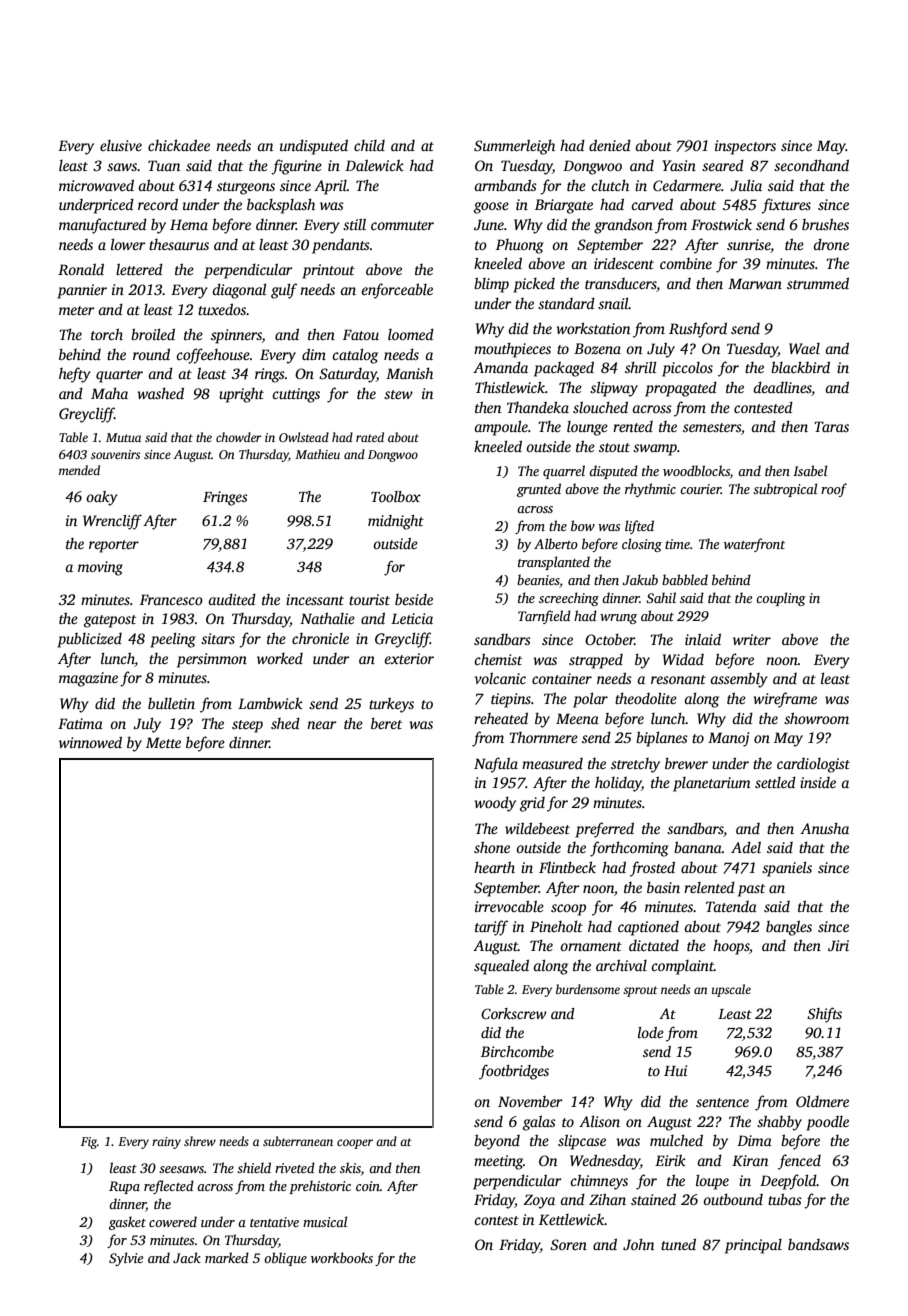 The image size is (908, 1316). I want to click on lettered, so click(139, 269).
